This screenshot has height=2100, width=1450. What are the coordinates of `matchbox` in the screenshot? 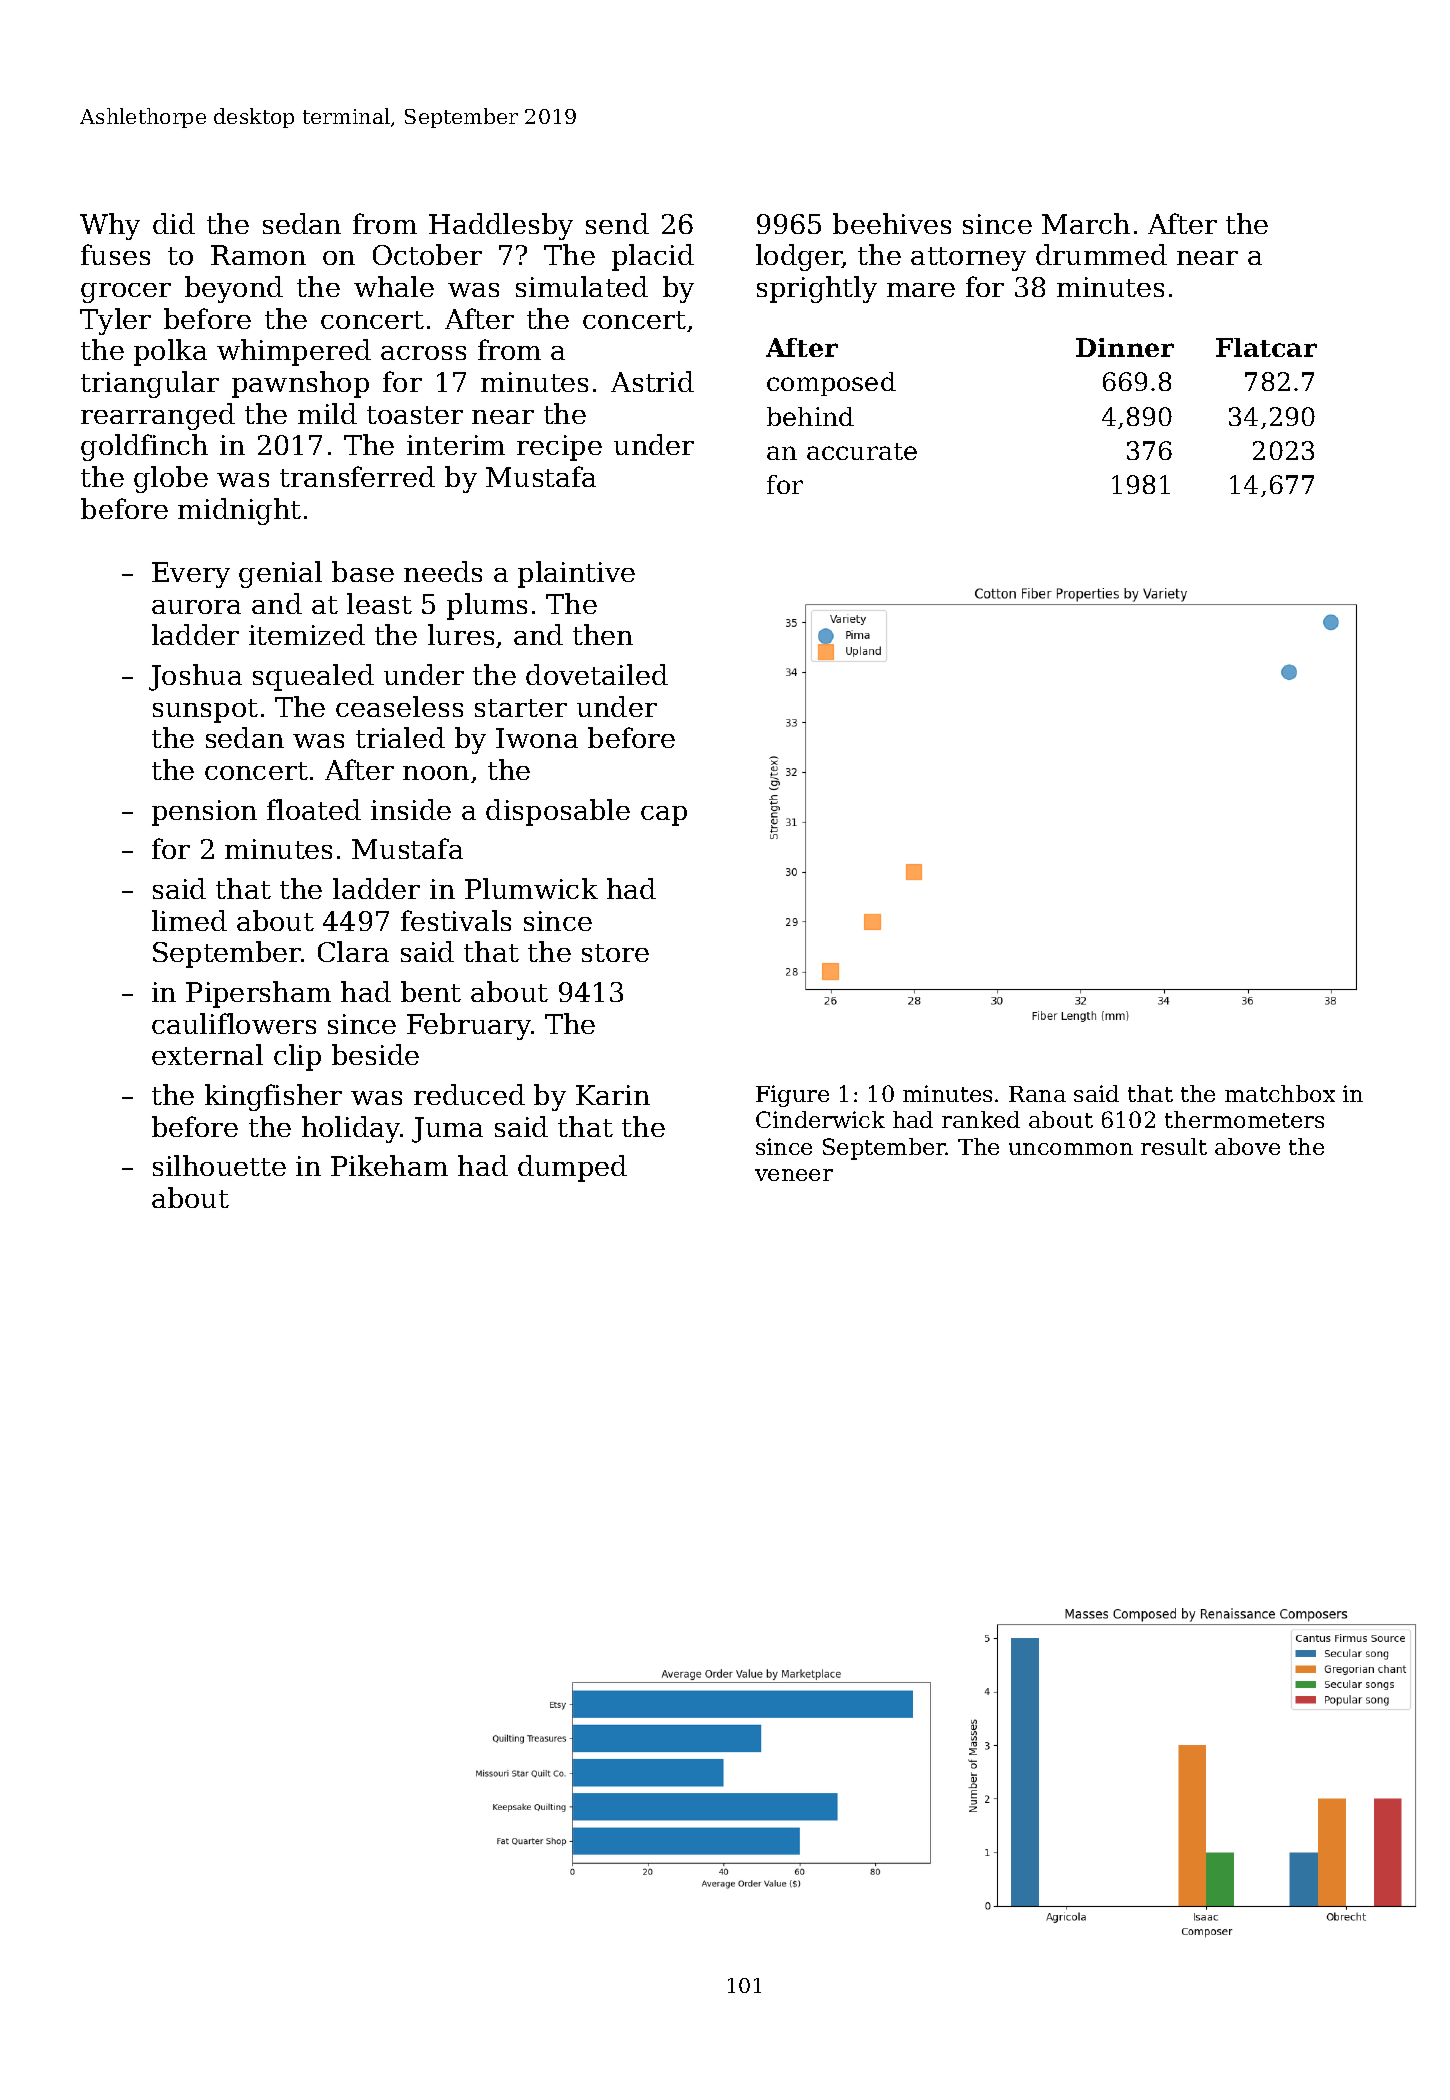 It's located at (1280, 1093).
